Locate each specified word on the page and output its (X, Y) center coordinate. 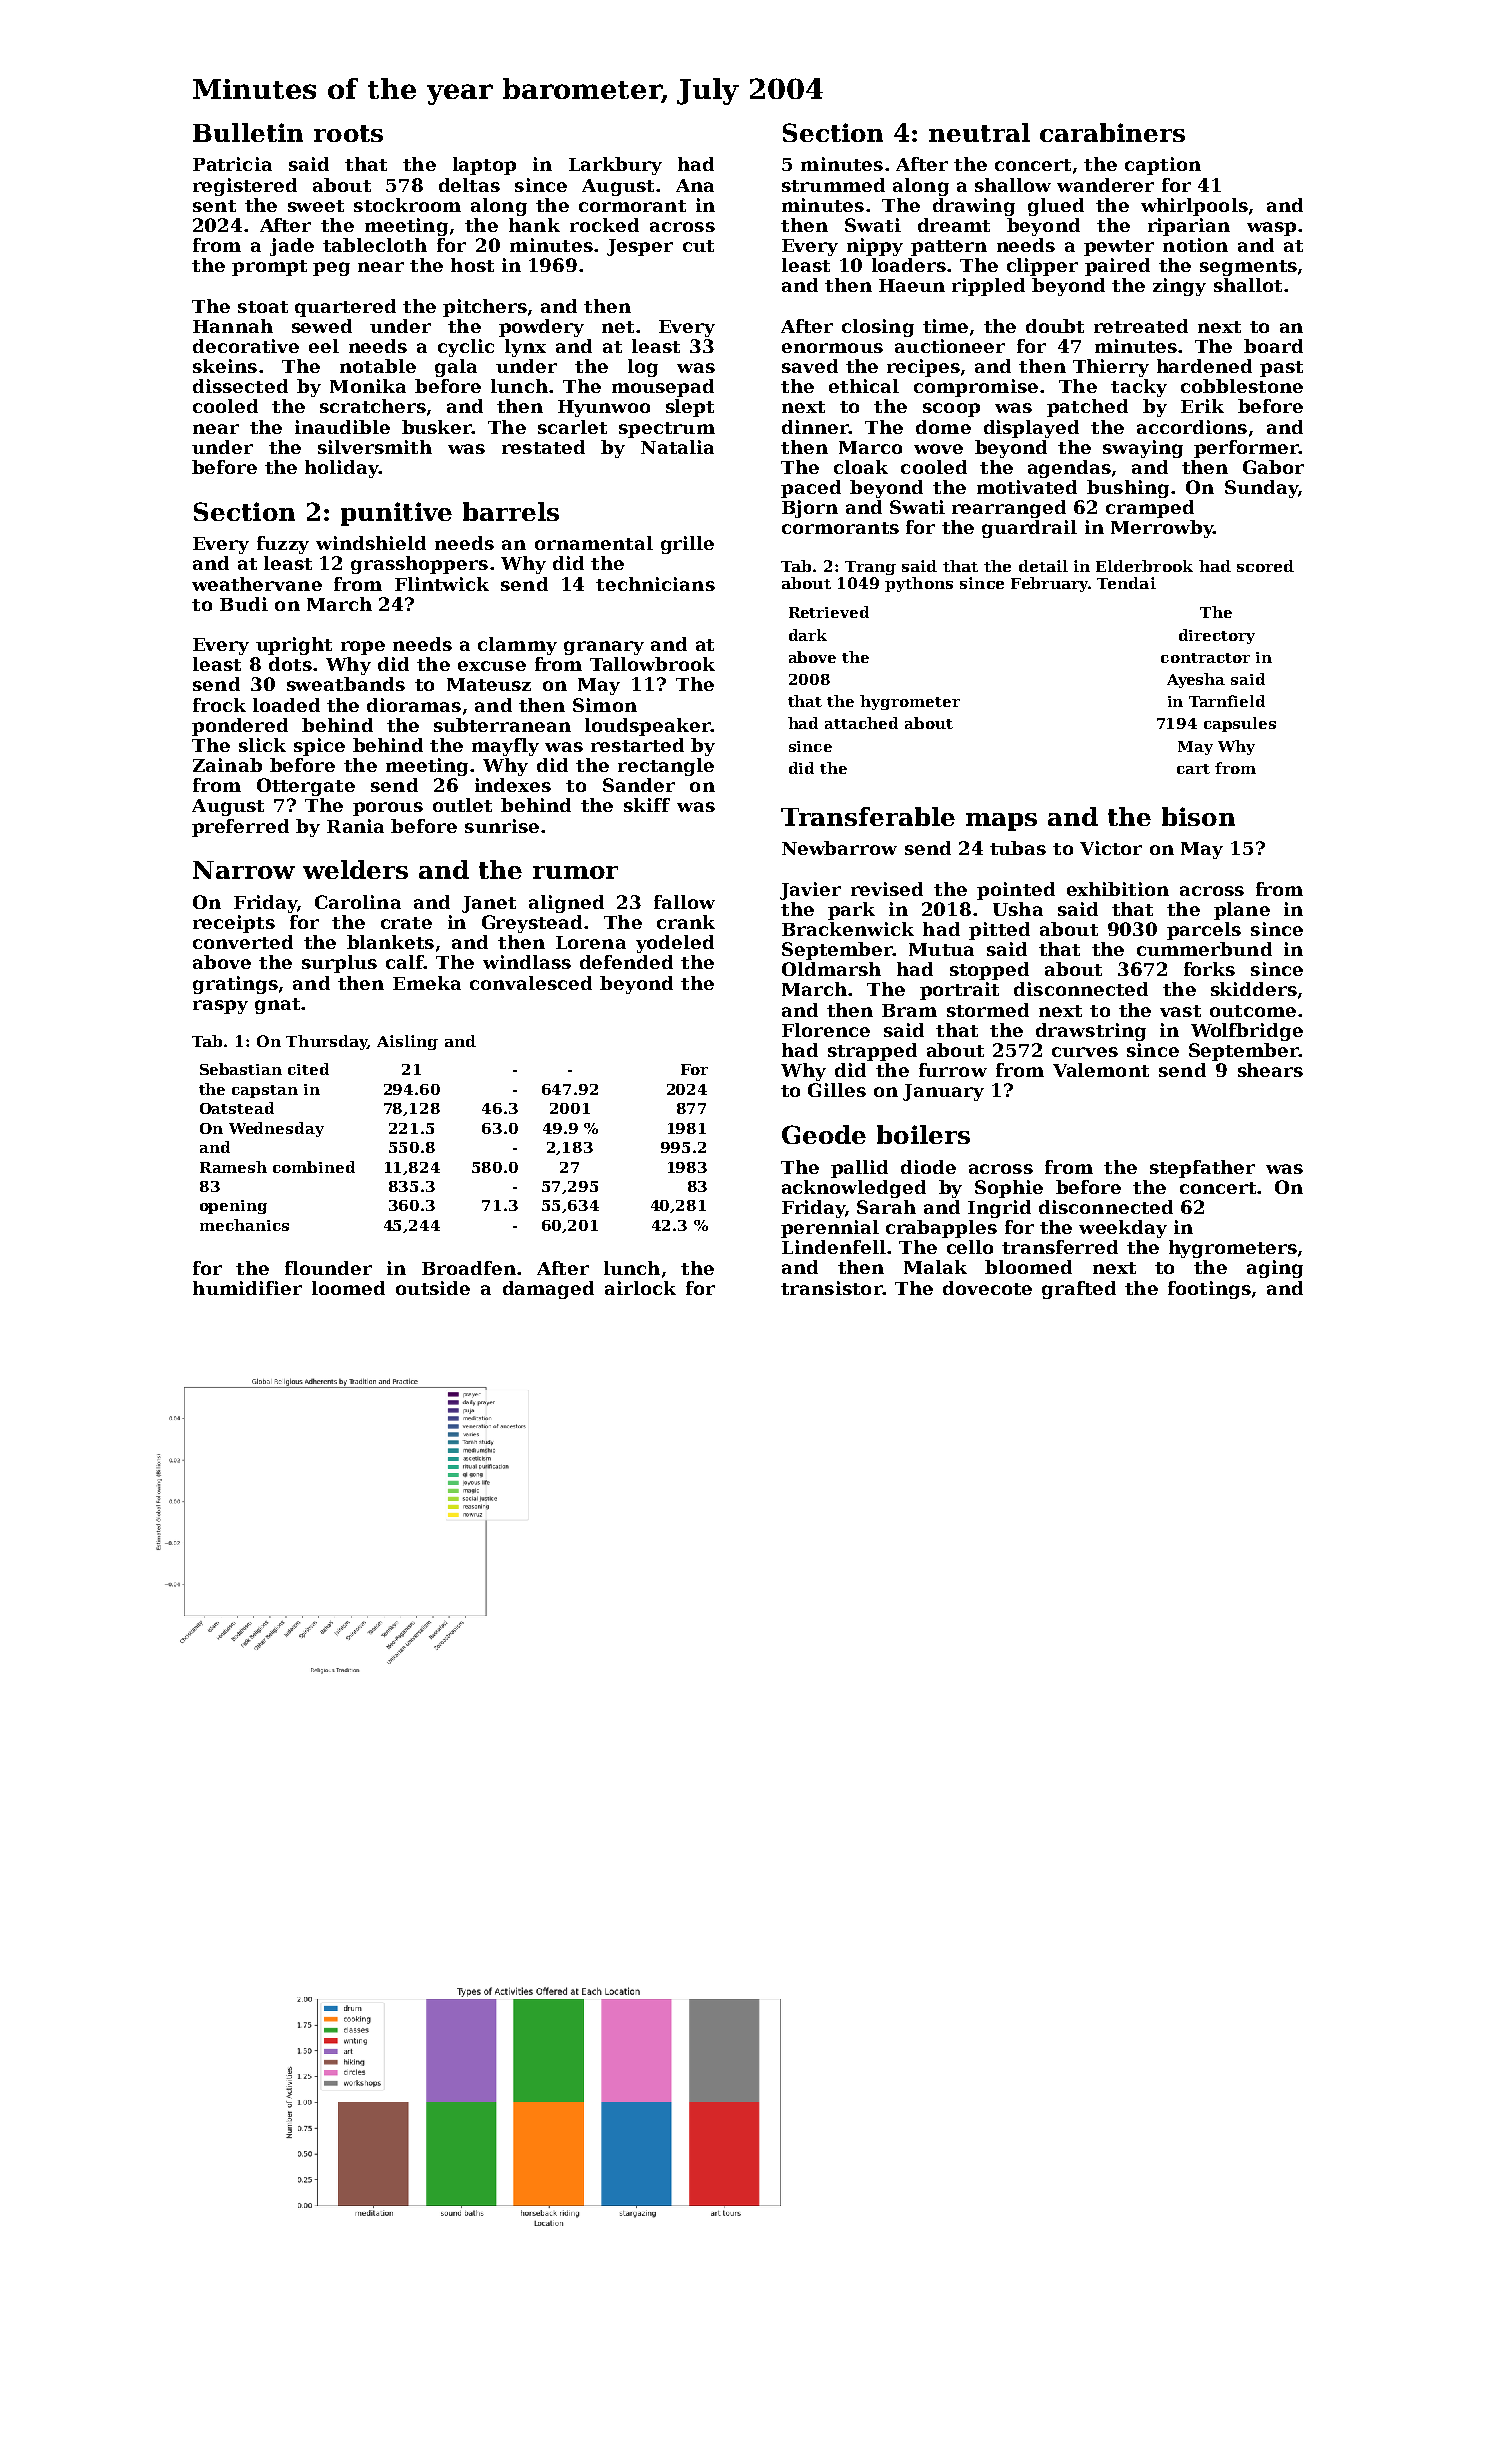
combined (314, 1167)
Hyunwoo (604, 408)
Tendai (1126, 583)
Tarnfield (1227, 701)
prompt (269, 268)
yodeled (675, 944)
